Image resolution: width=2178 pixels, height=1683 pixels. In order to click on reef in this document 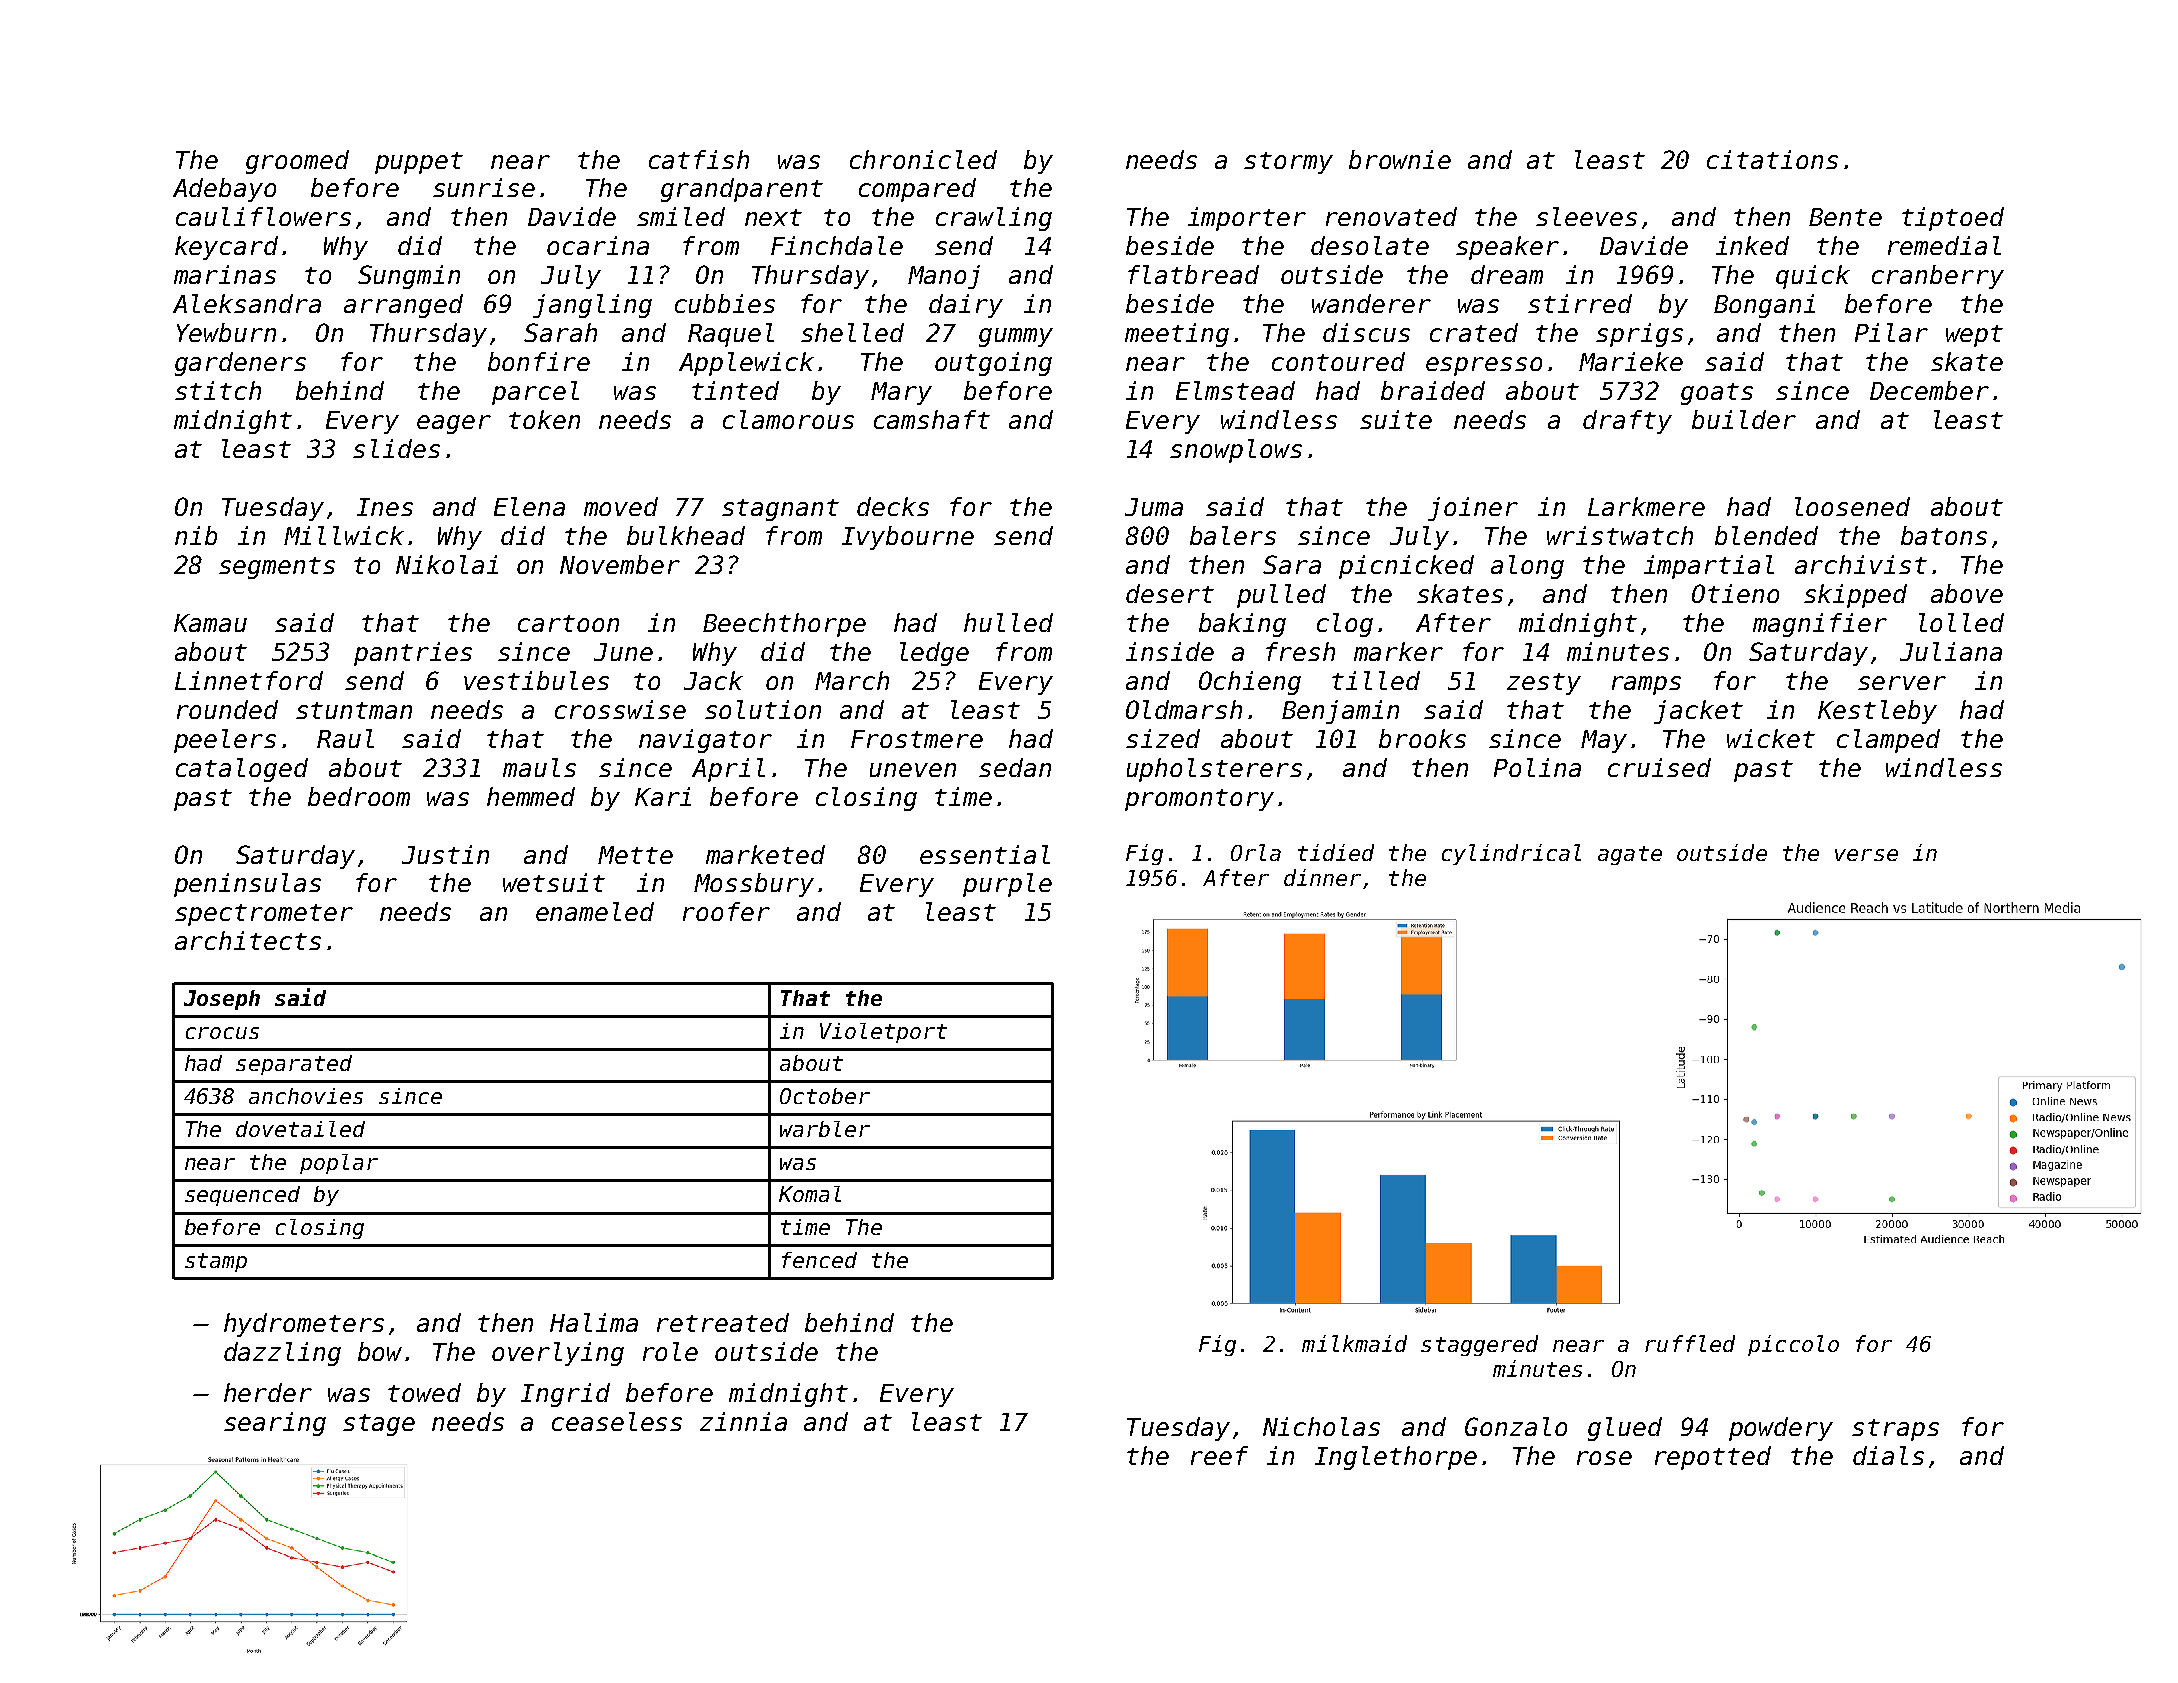, I will do `click(1219, 1455)`.
